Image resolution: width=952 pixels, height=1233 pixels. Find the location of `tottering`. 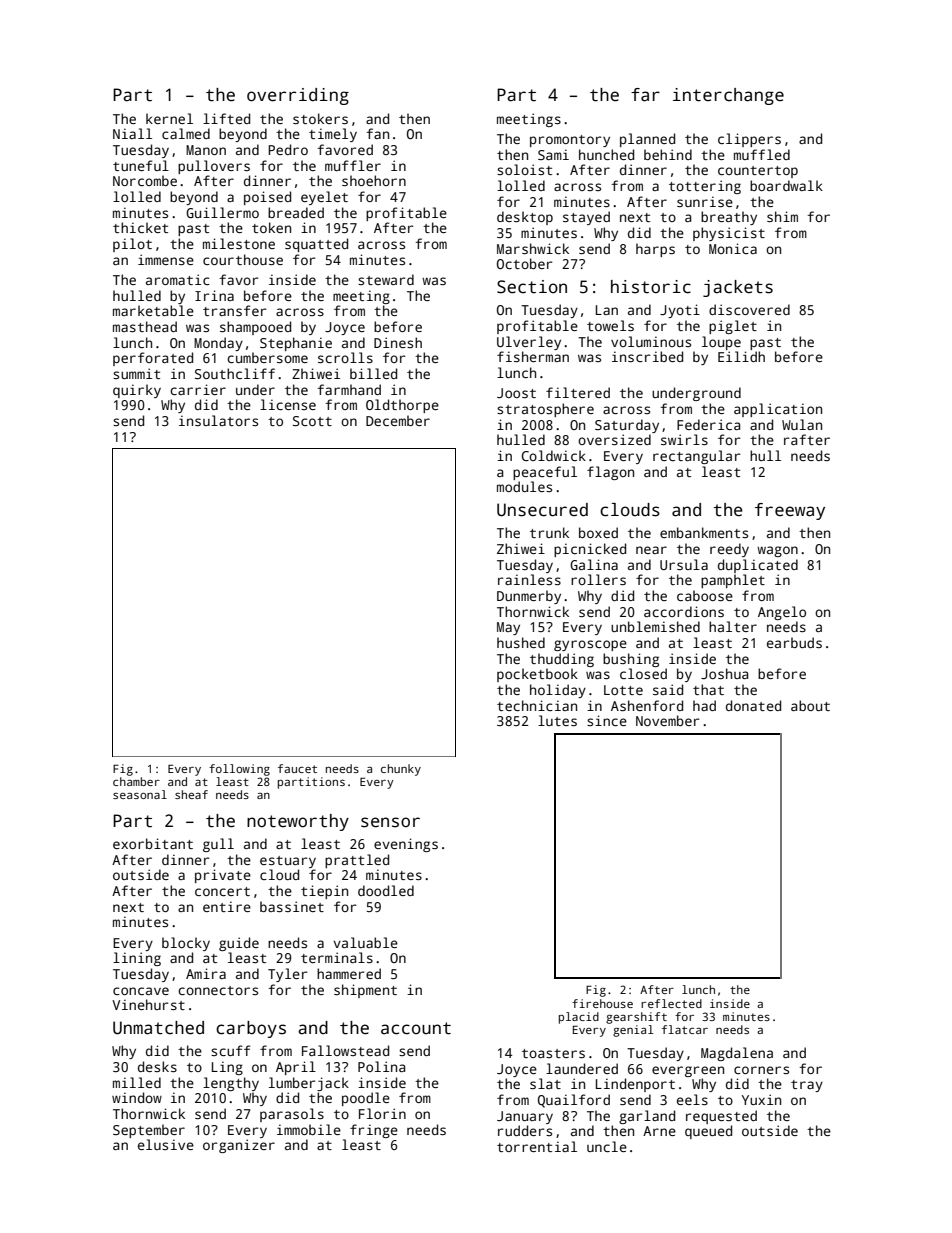

tottering is located at coordinates (705, 187).
